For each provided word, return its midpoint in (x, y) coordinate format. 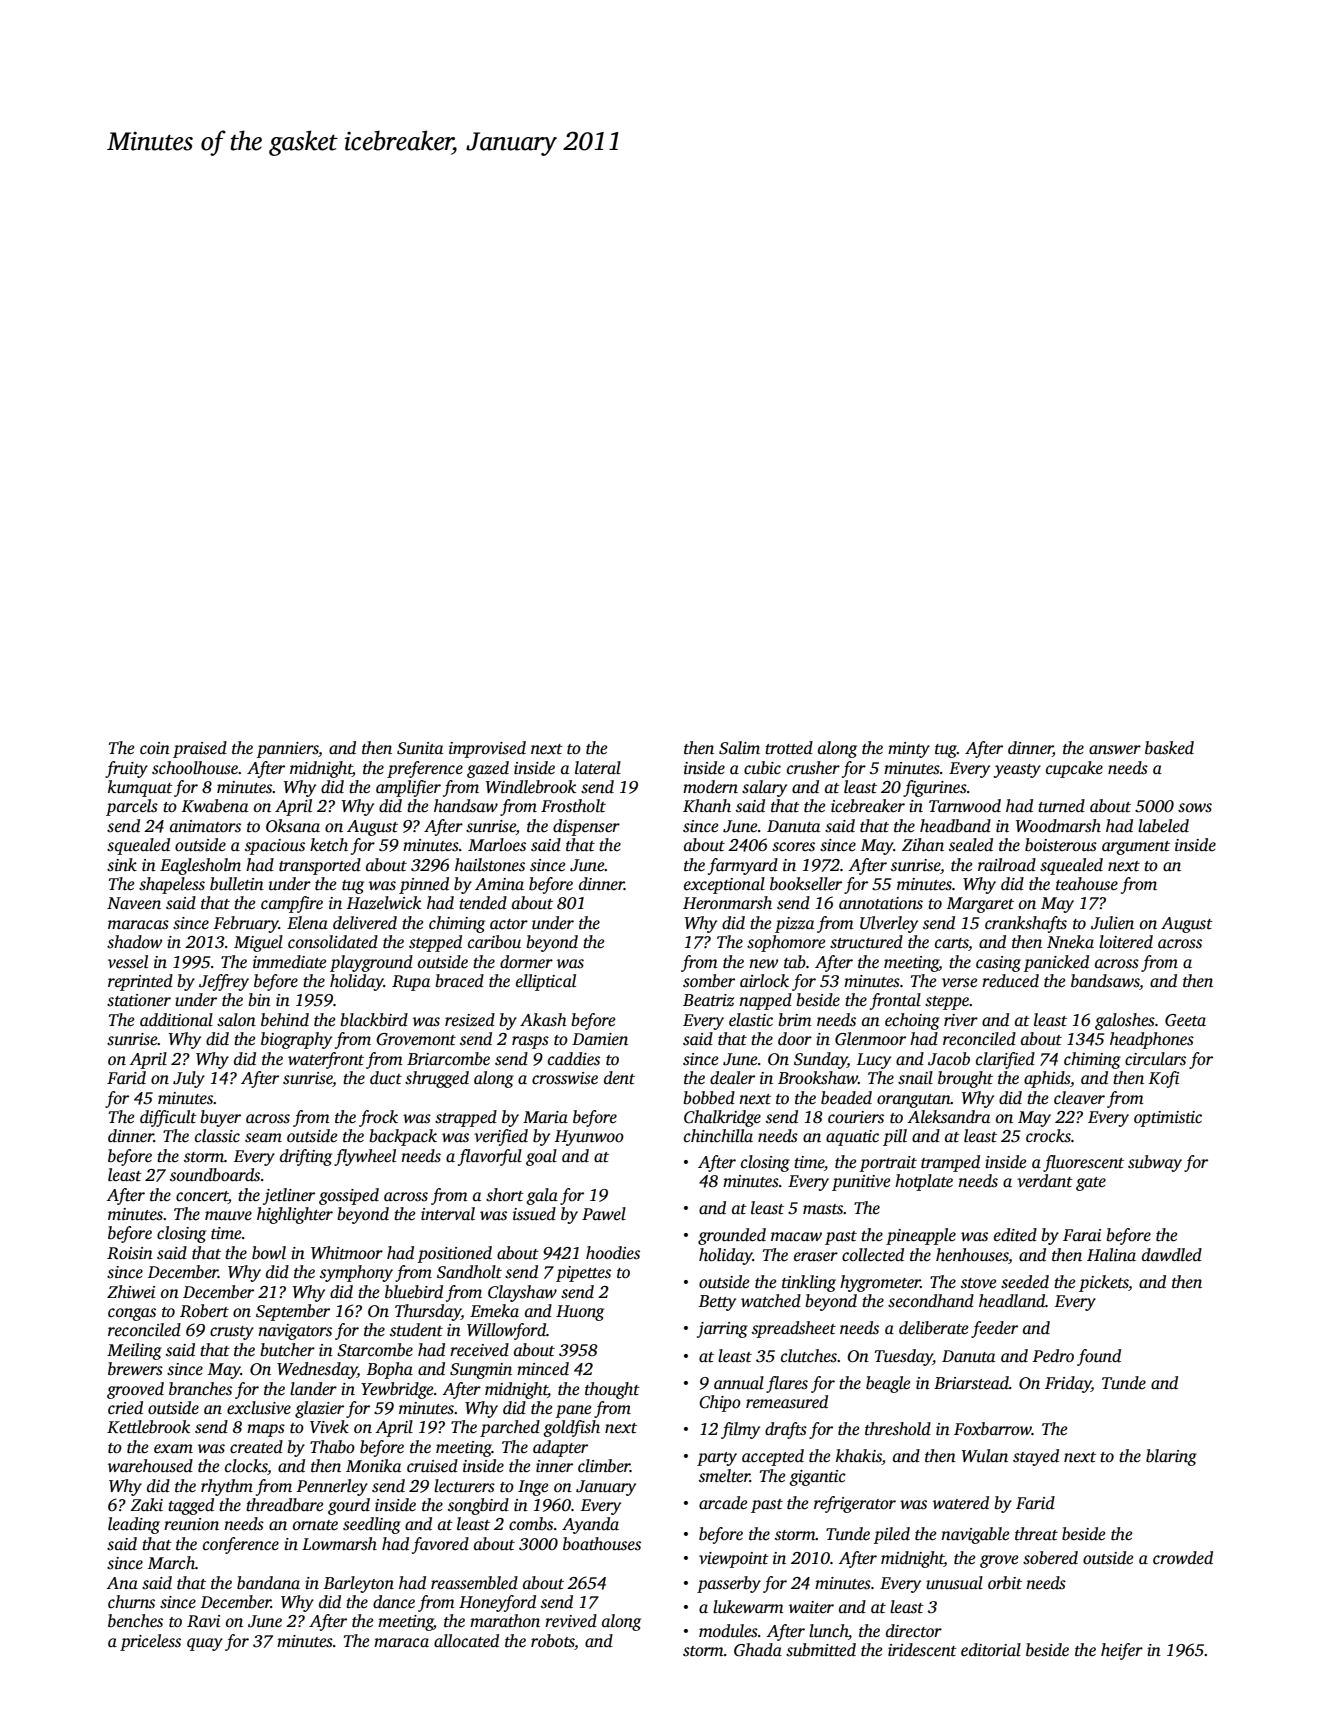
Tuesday (904, 1357)
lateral (598, 768)
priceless (150, 1642)
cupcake (1074, 769)
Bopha (390, 1370)
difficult (168, 1118)
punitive (861, 1183)
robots (553, 1641)
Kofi (1164, 1079)
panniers (287, 750)
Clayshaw (522, 1293)
